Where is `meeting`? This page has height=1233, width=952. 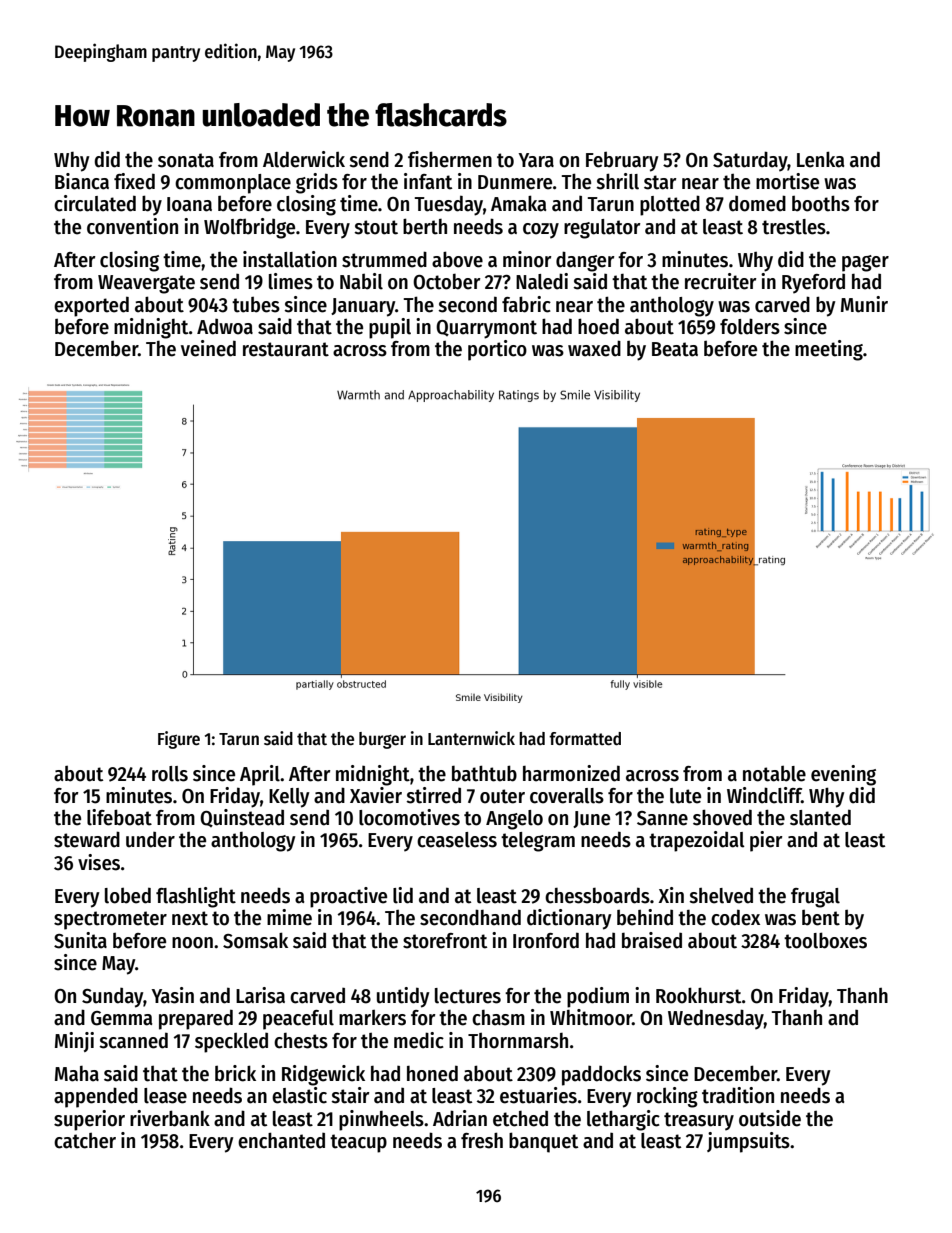
meeting is located at coordinates (829, 350).
